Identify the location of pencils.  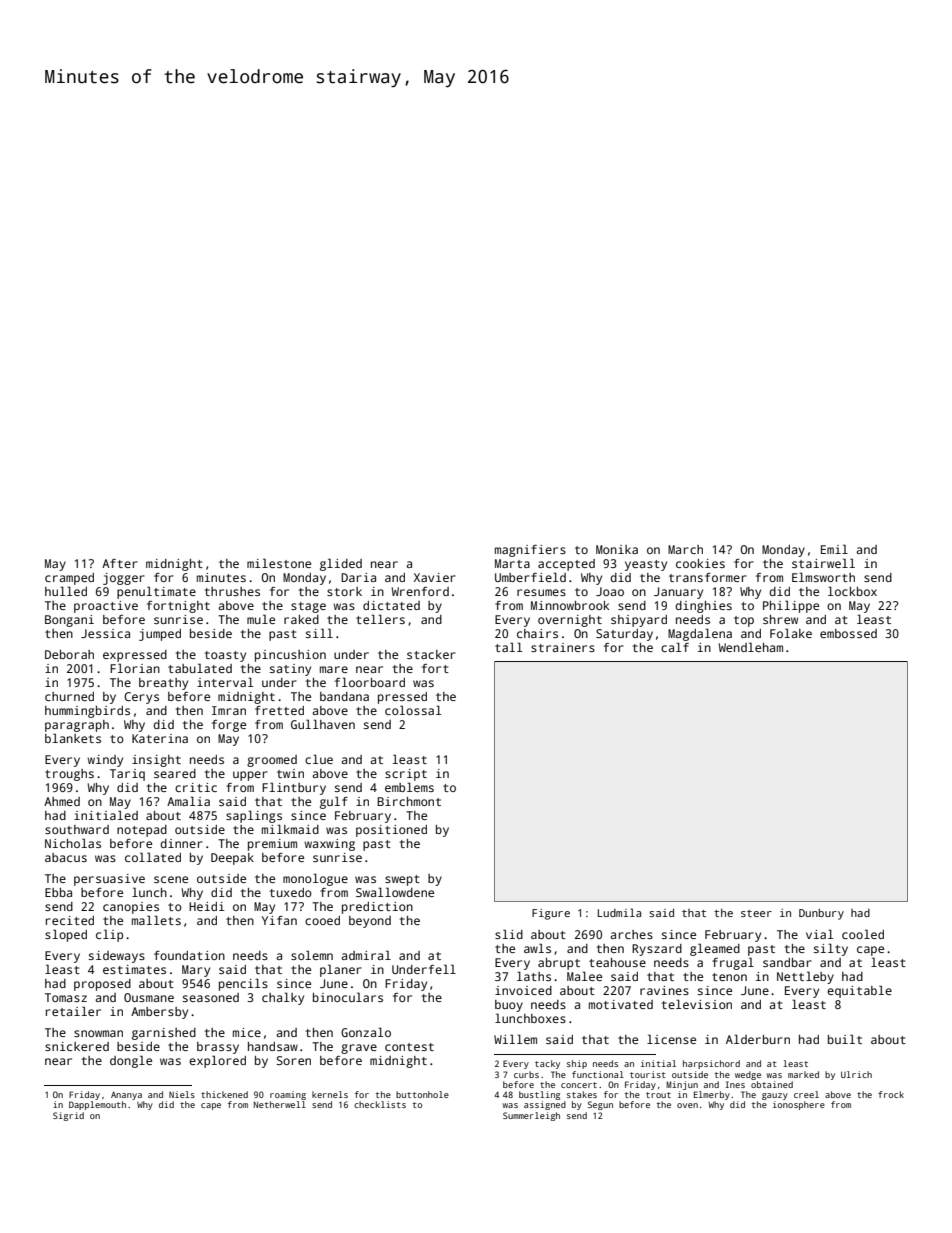
(243, 984).
